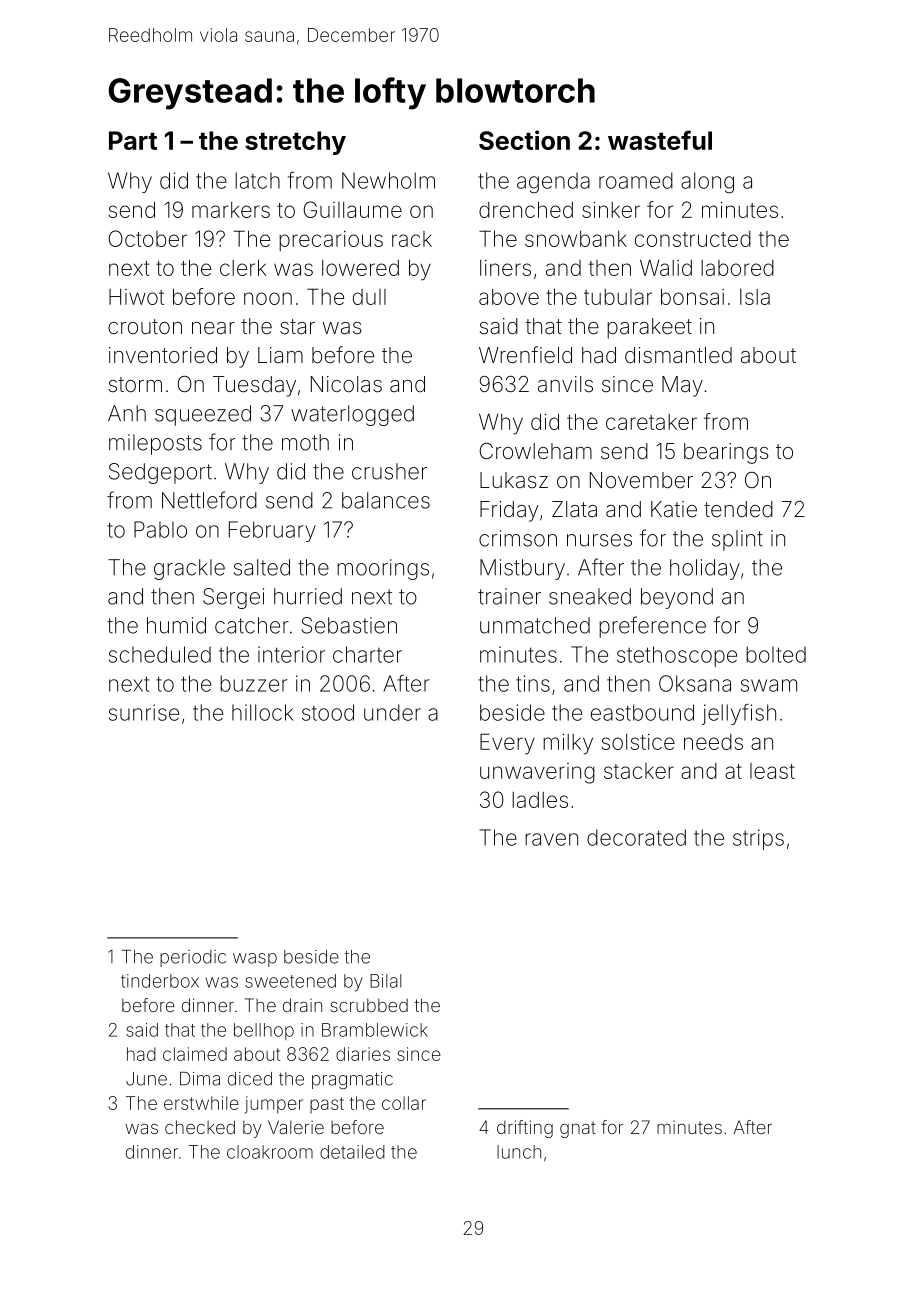  What do you see at coordinates (254, 683) in the document?
I see `buzzer` at bounding box center [254, 683].
